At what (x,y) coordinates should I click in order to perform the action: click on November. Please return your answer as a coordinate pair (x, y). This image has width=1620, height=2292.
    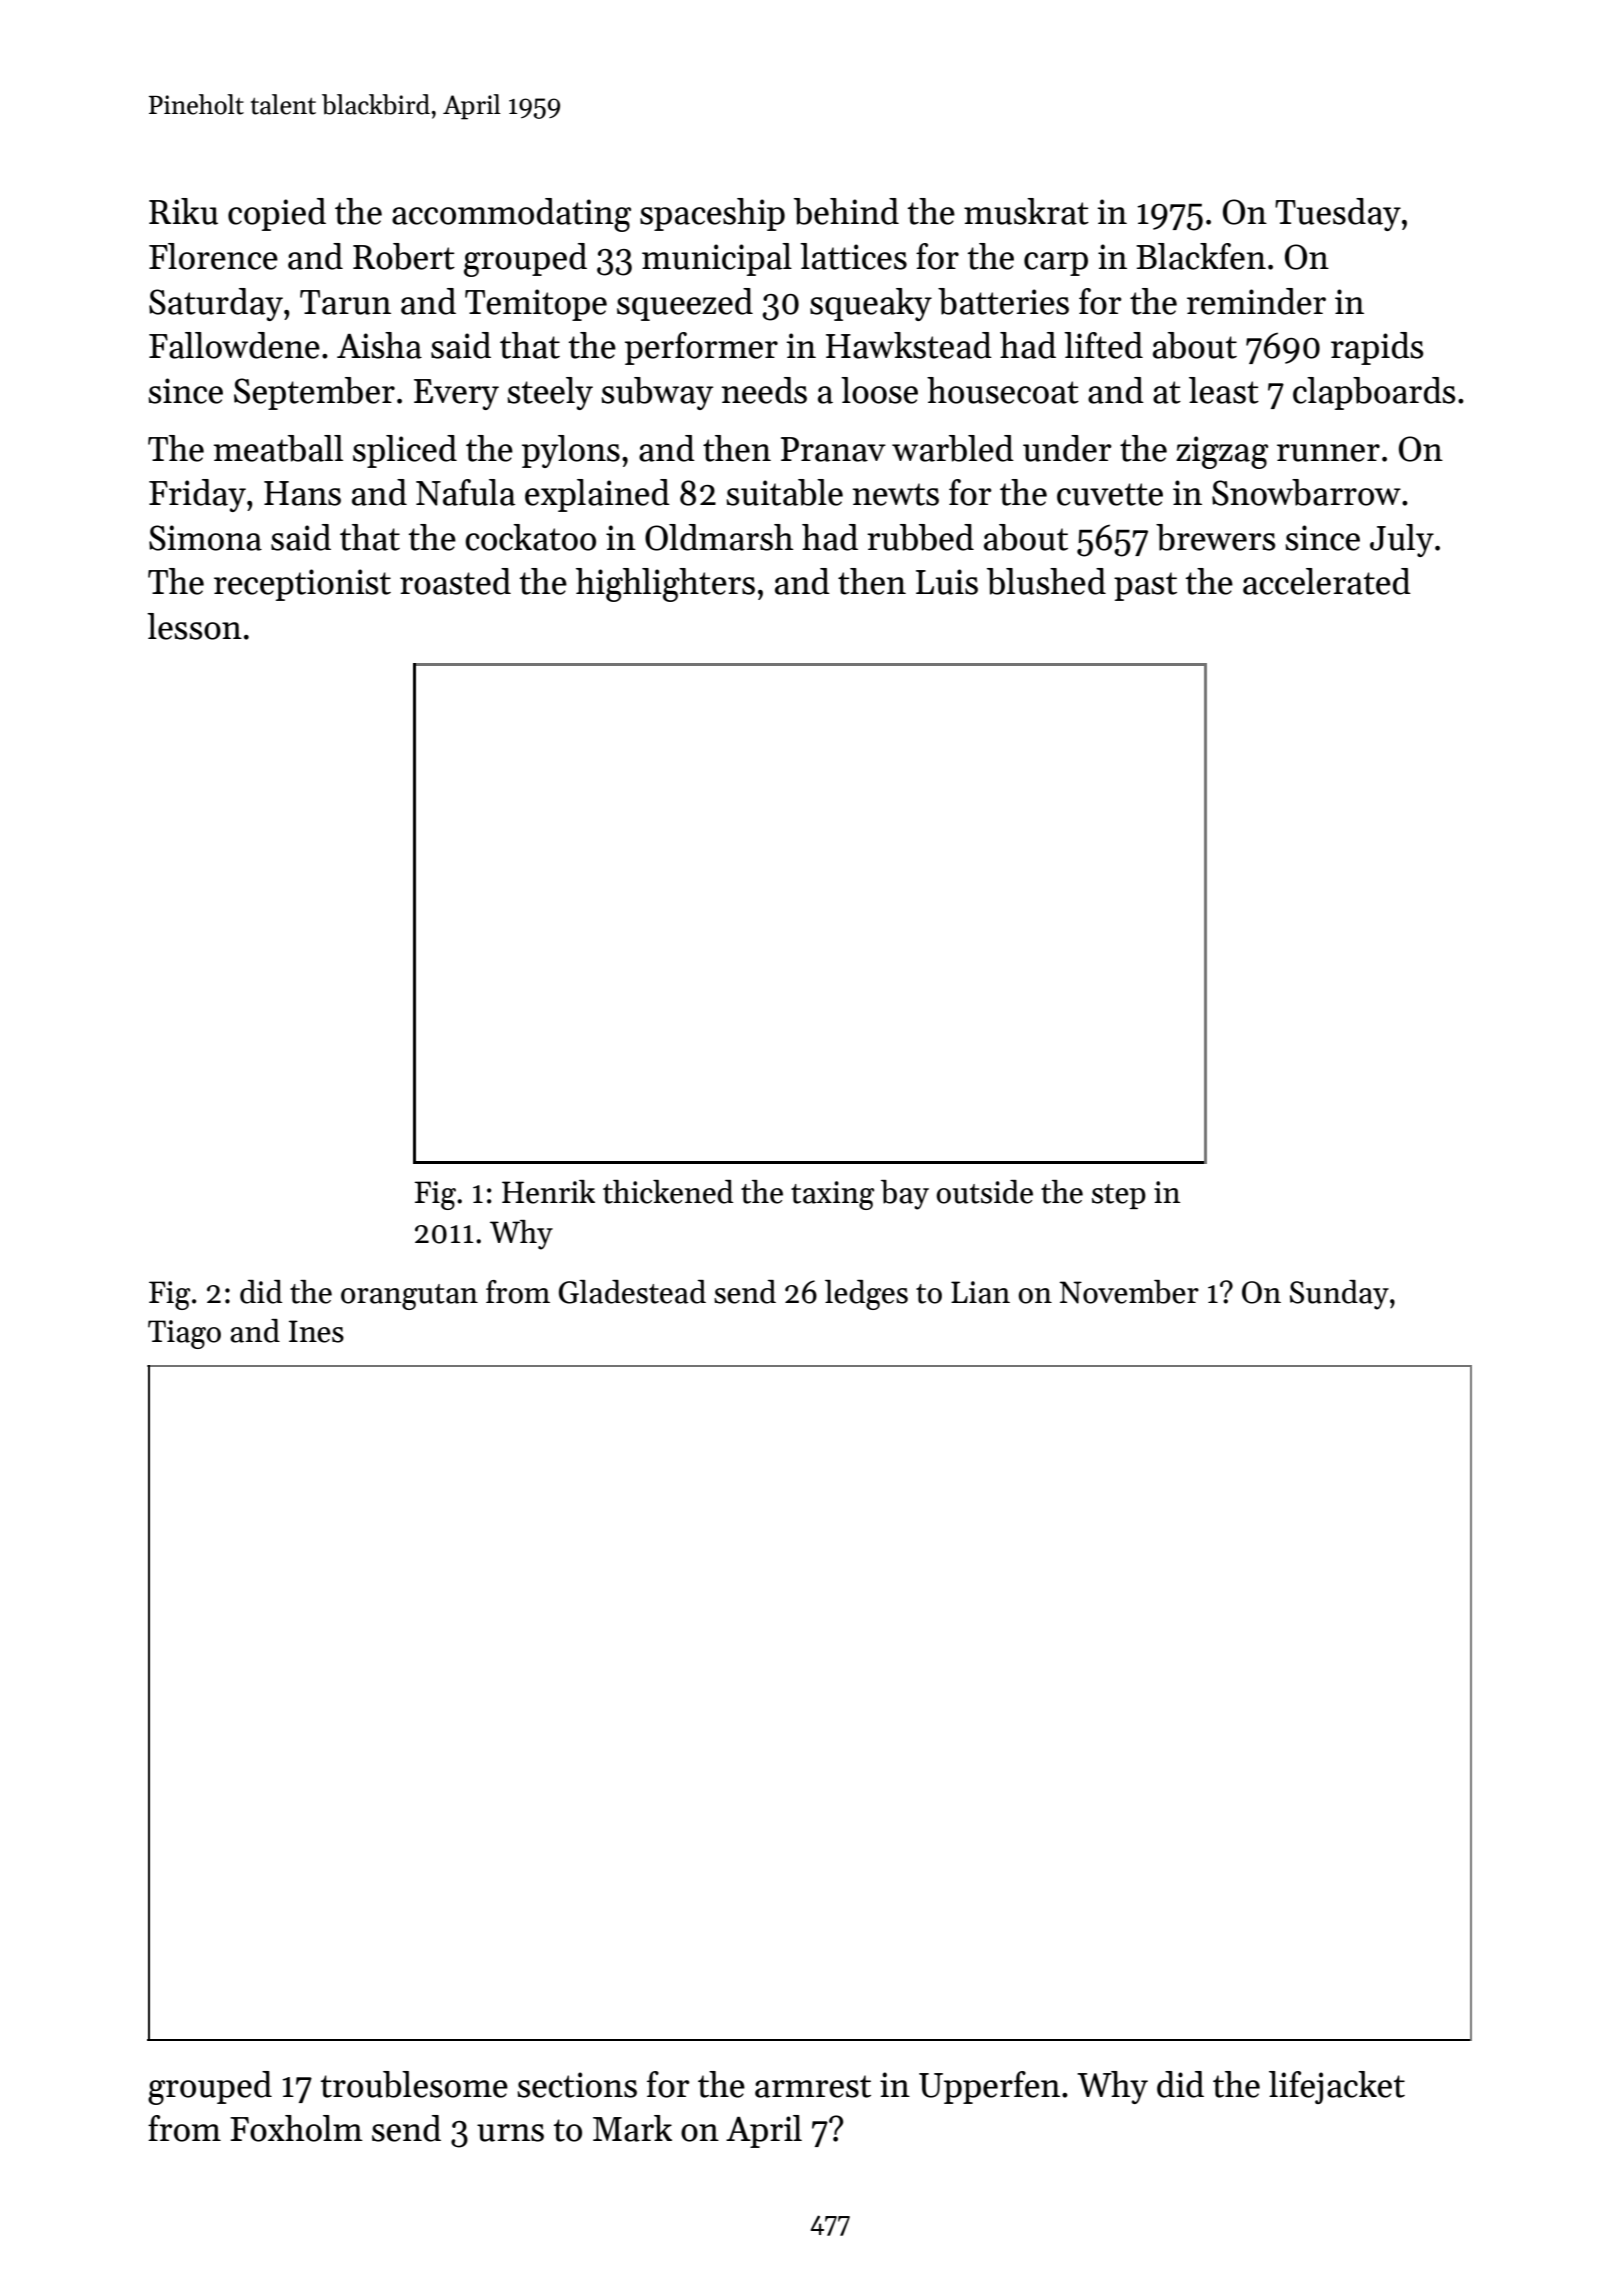
    Looking at the image, I should click on (1129, 1292).
